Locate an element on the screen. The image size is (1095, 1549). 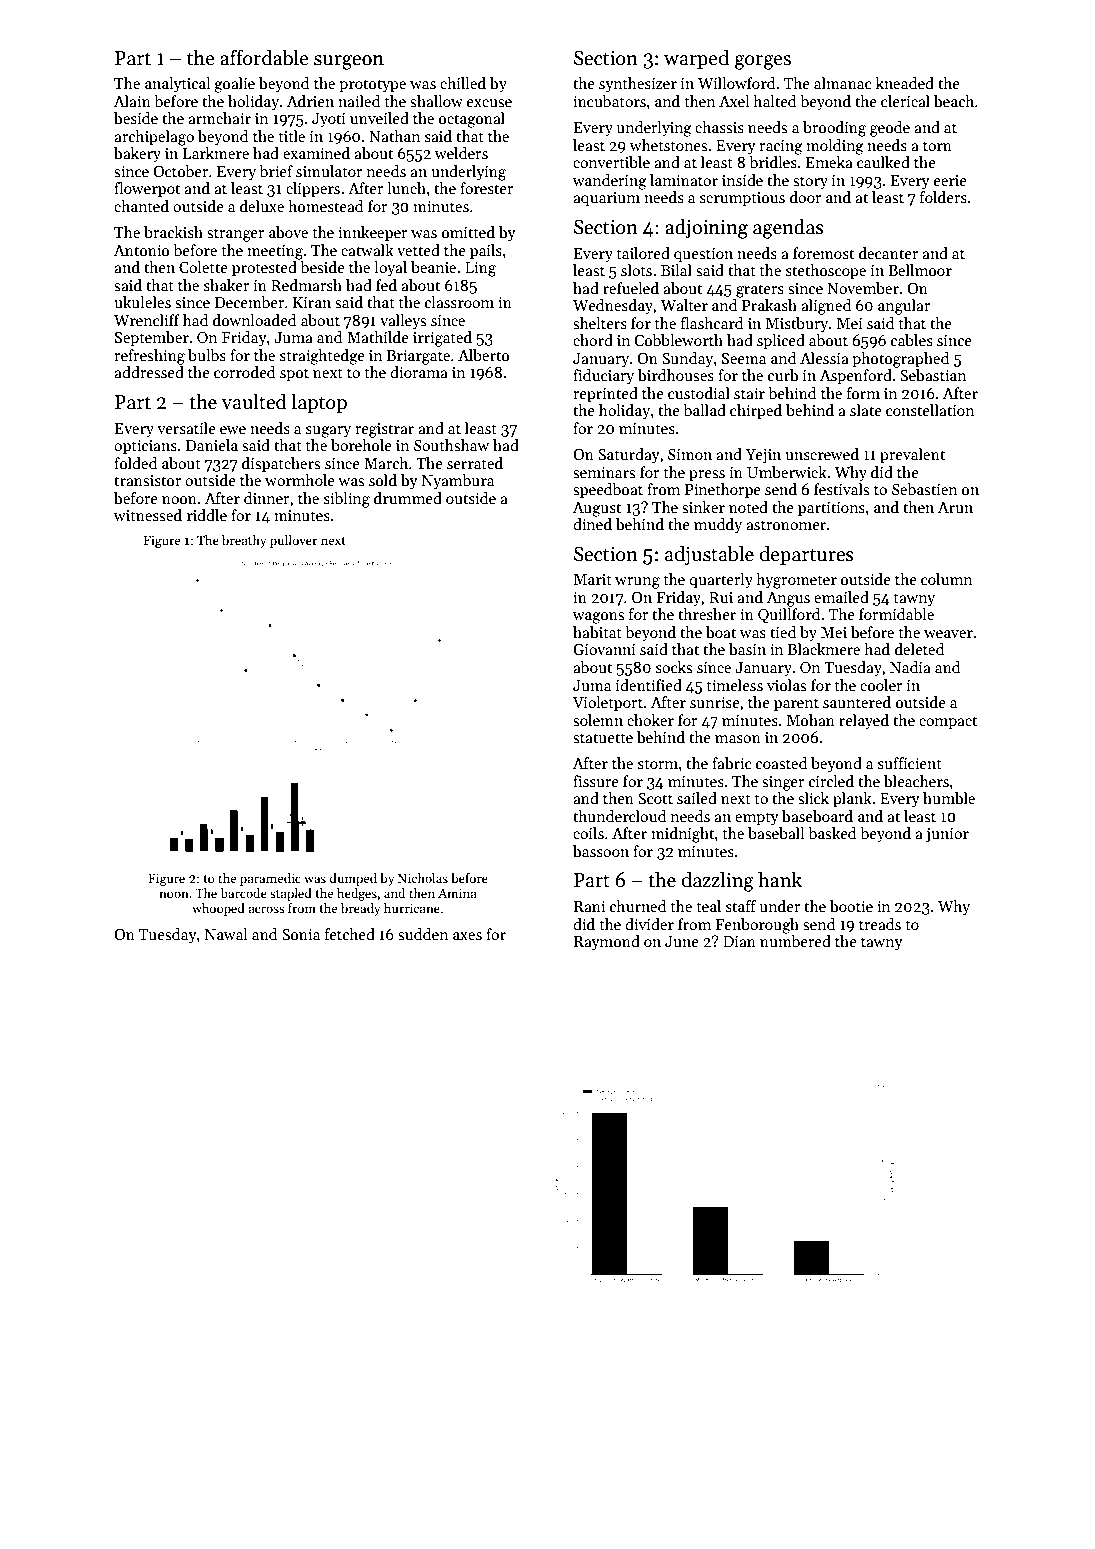
Sebastian is located at coordinates (933, 375).
